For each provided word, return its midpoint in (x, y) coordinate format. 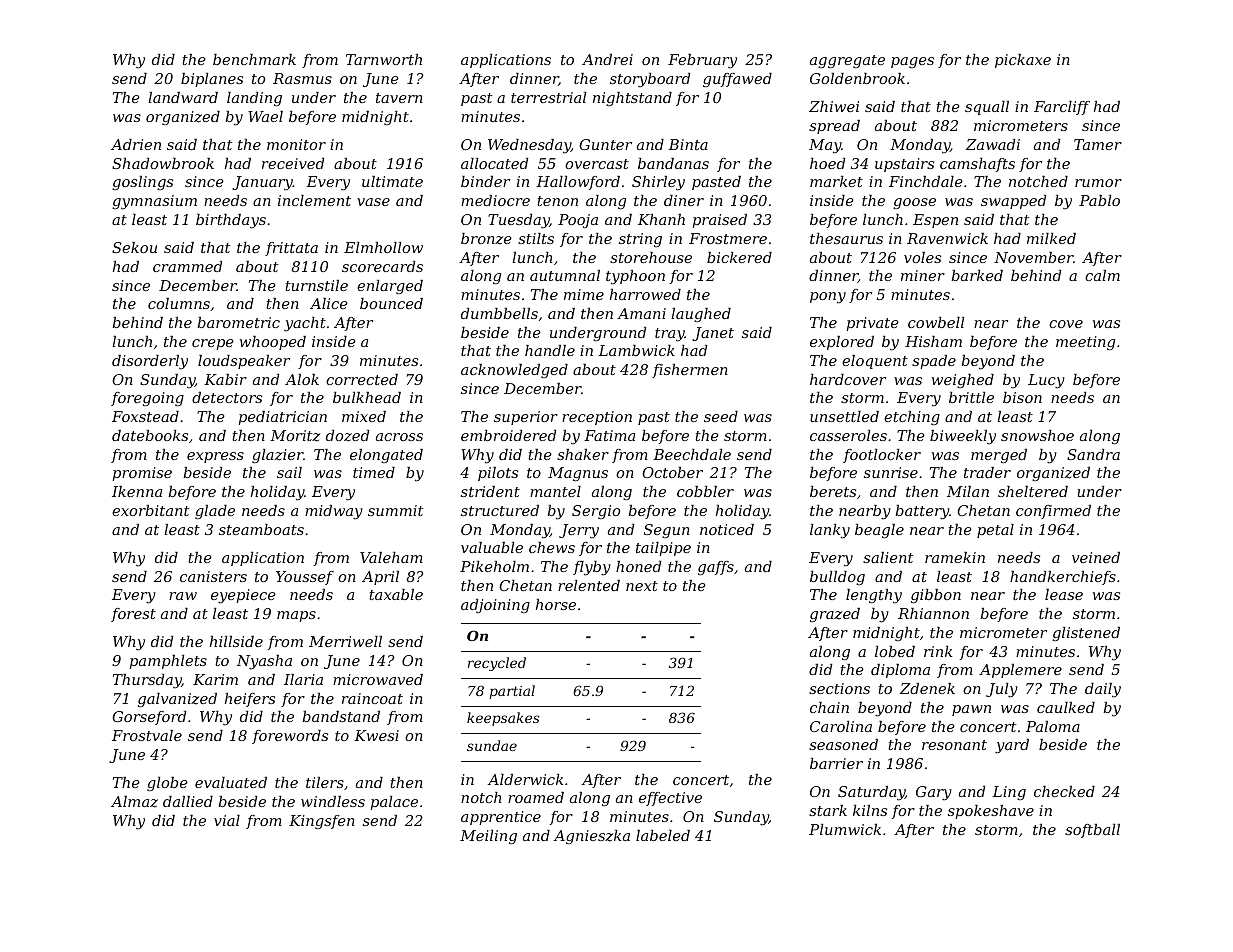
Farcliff (1062, 108)
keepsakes (503, 719)
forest (133, 615)
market (836, 181)
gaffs (716, 568)
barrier (836, 763)
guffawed (737, 80)
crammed (187, 266)
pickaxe (1023, 61)
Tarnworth (384, 59)
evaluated (231, 782)
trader (987, 472)
